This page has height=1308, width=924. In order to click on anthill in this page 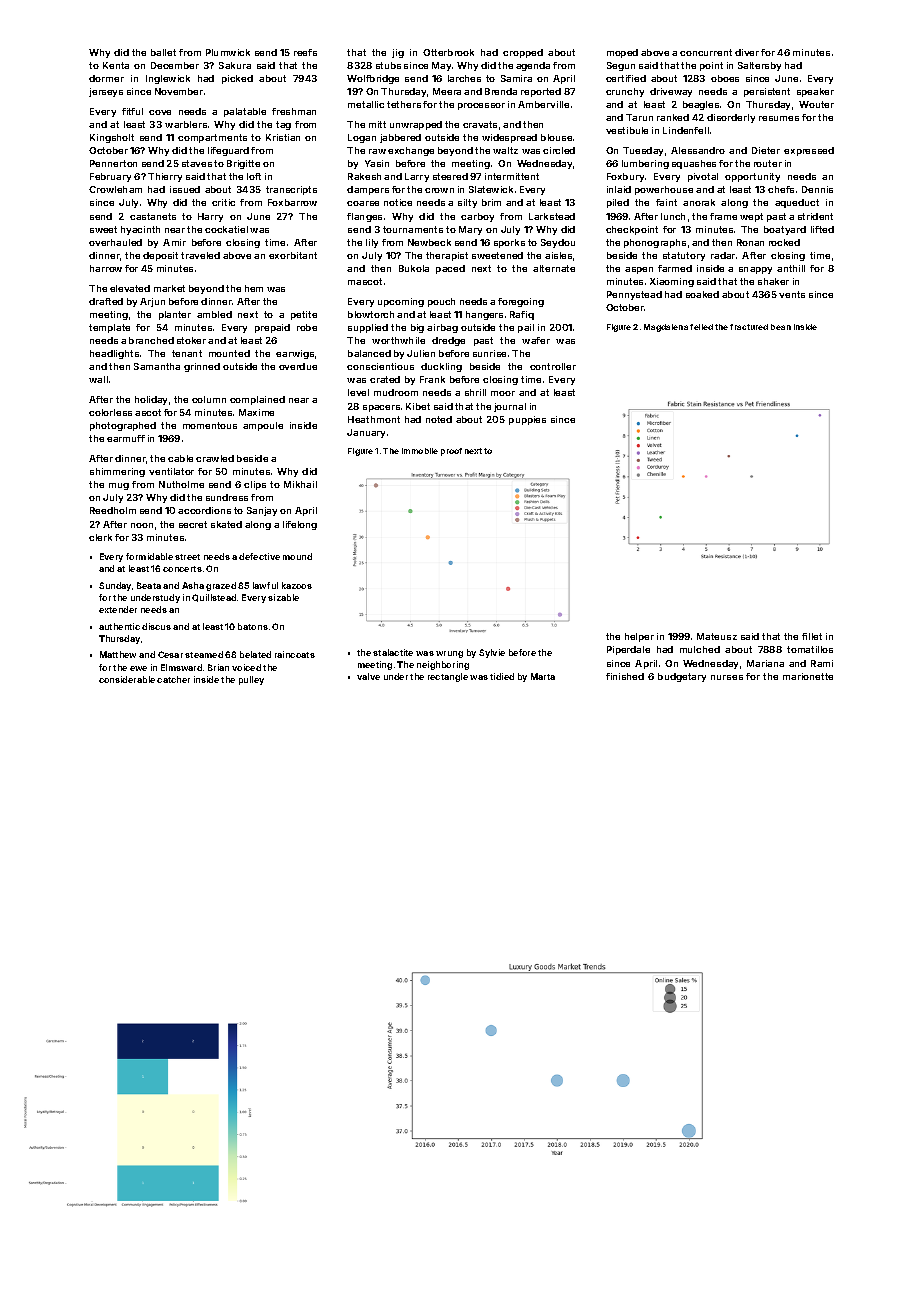, I will do `click(791, 268)`.
